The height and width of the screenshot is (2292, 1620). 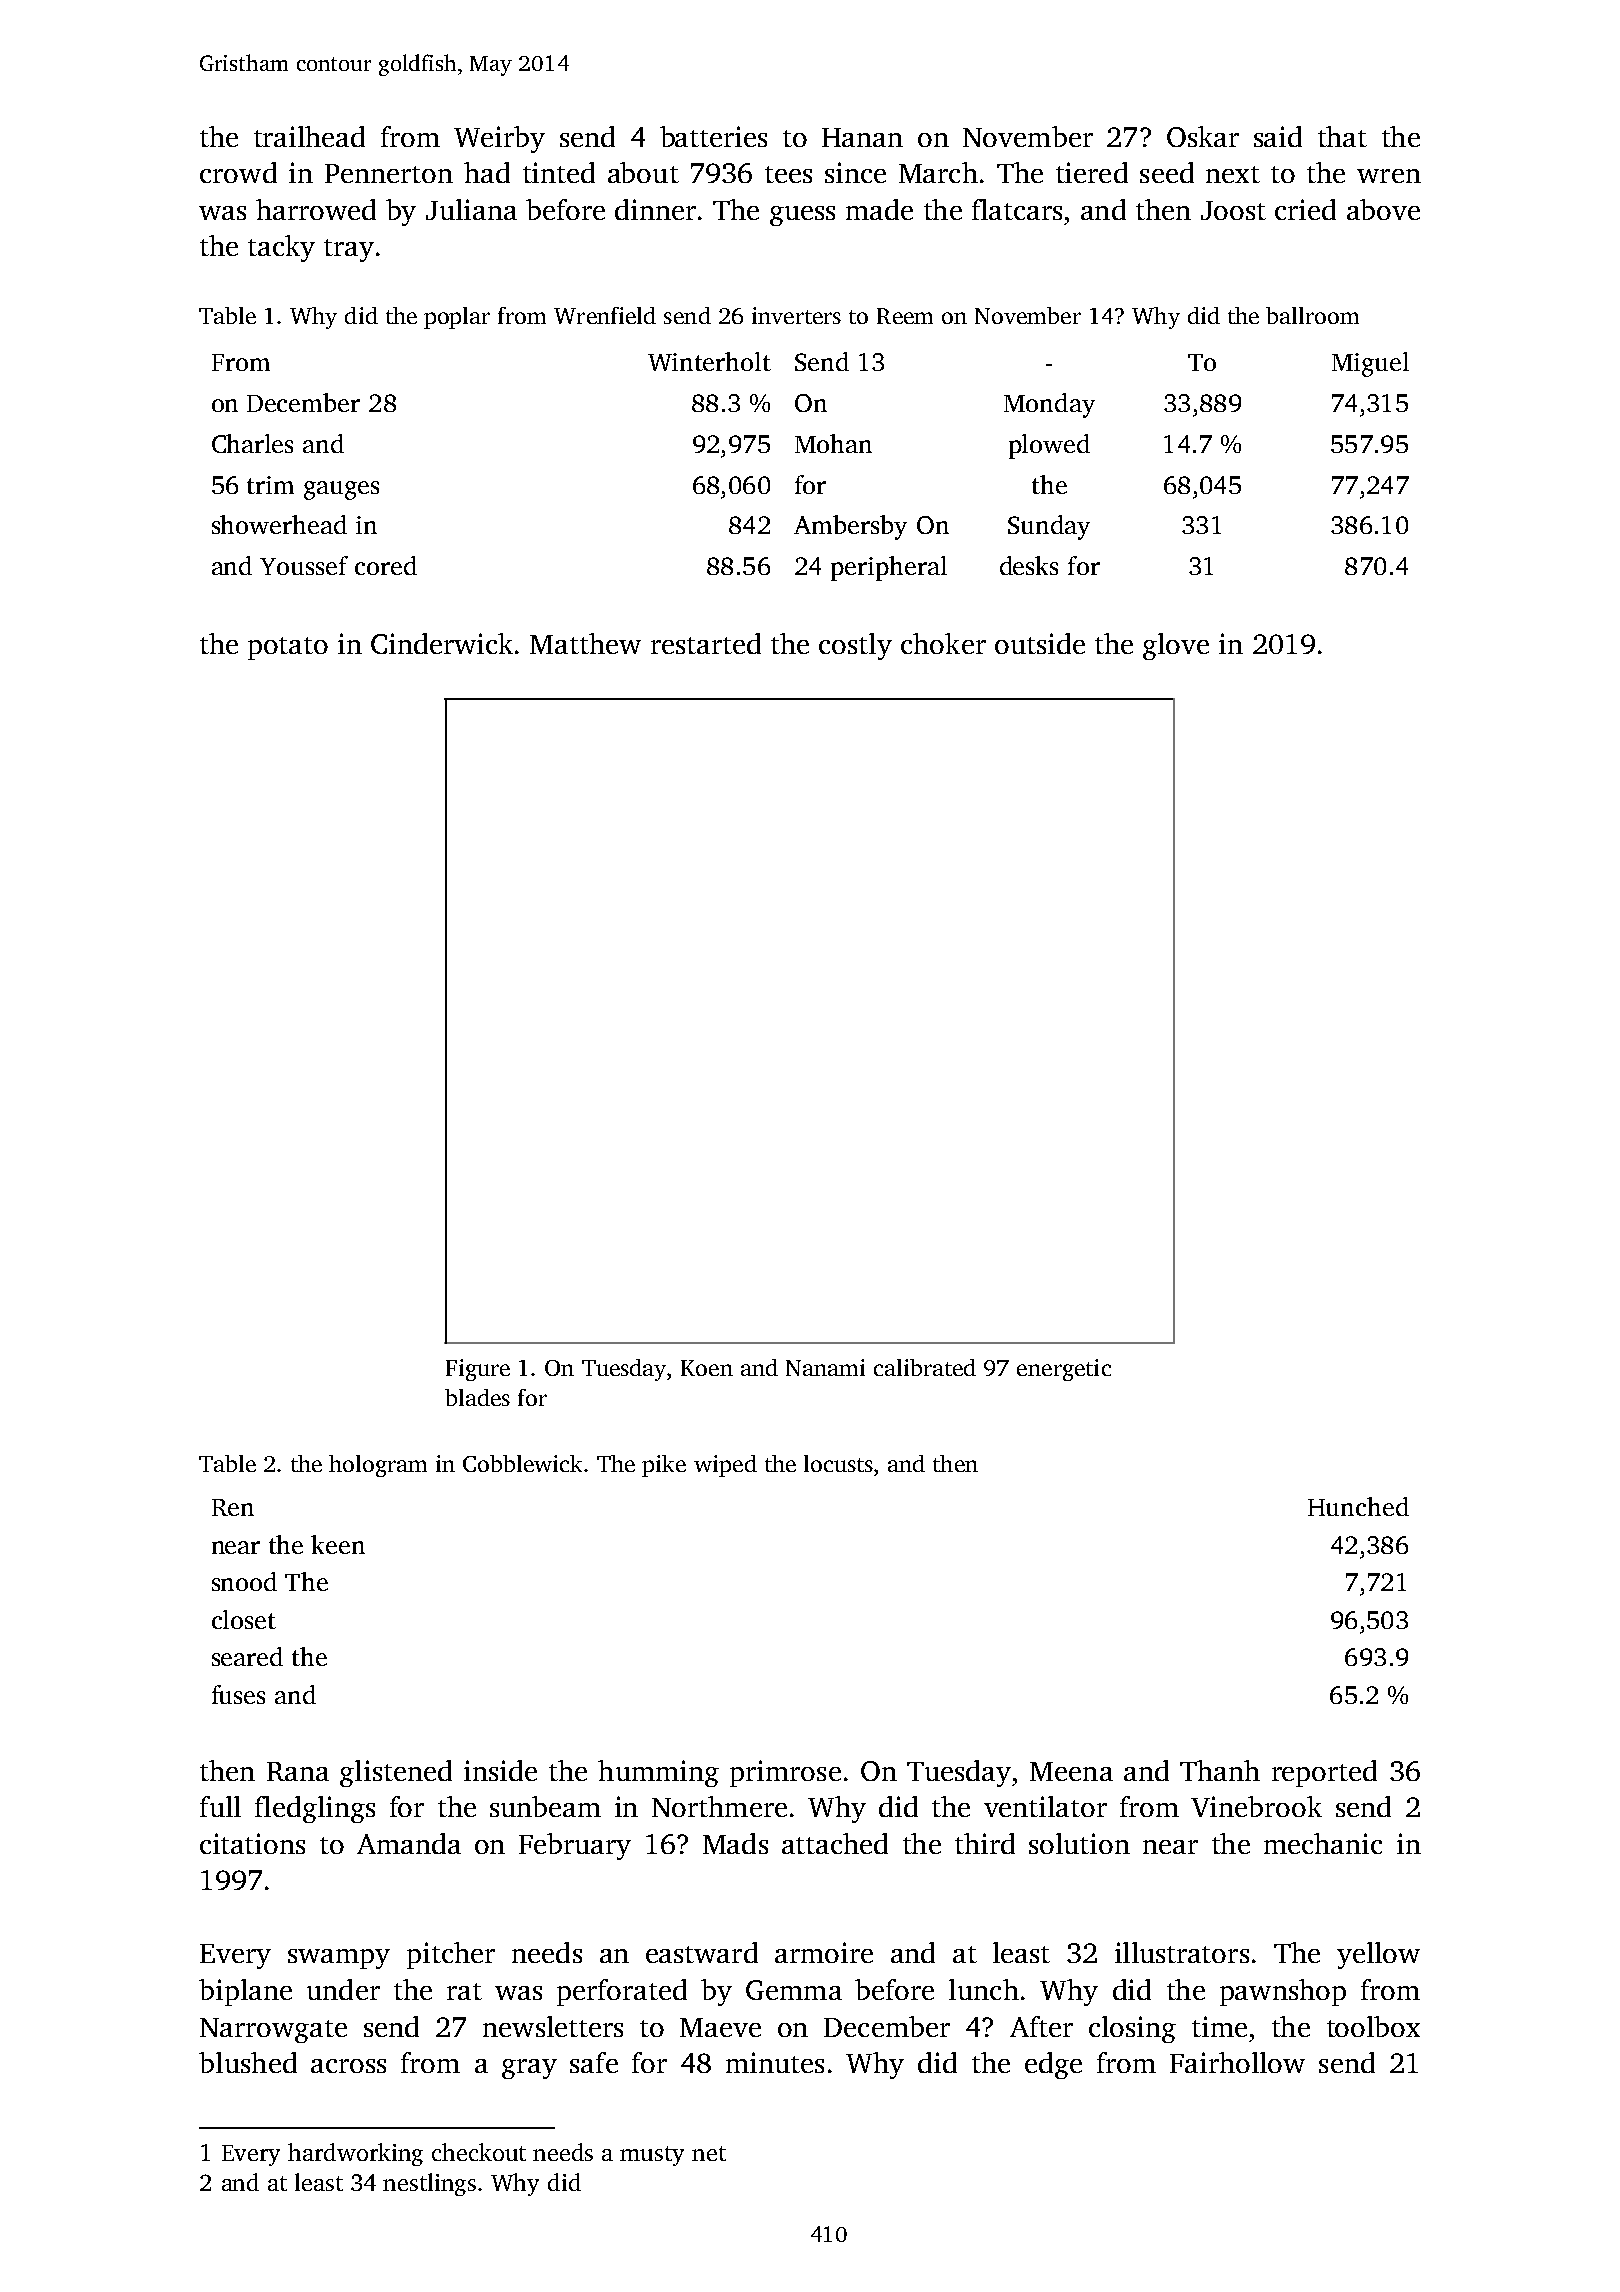 What do you see at coordinates (1237, 2062) in the screenshot?
I see `Fairhollow` at bounding box center [1237, 2062].
